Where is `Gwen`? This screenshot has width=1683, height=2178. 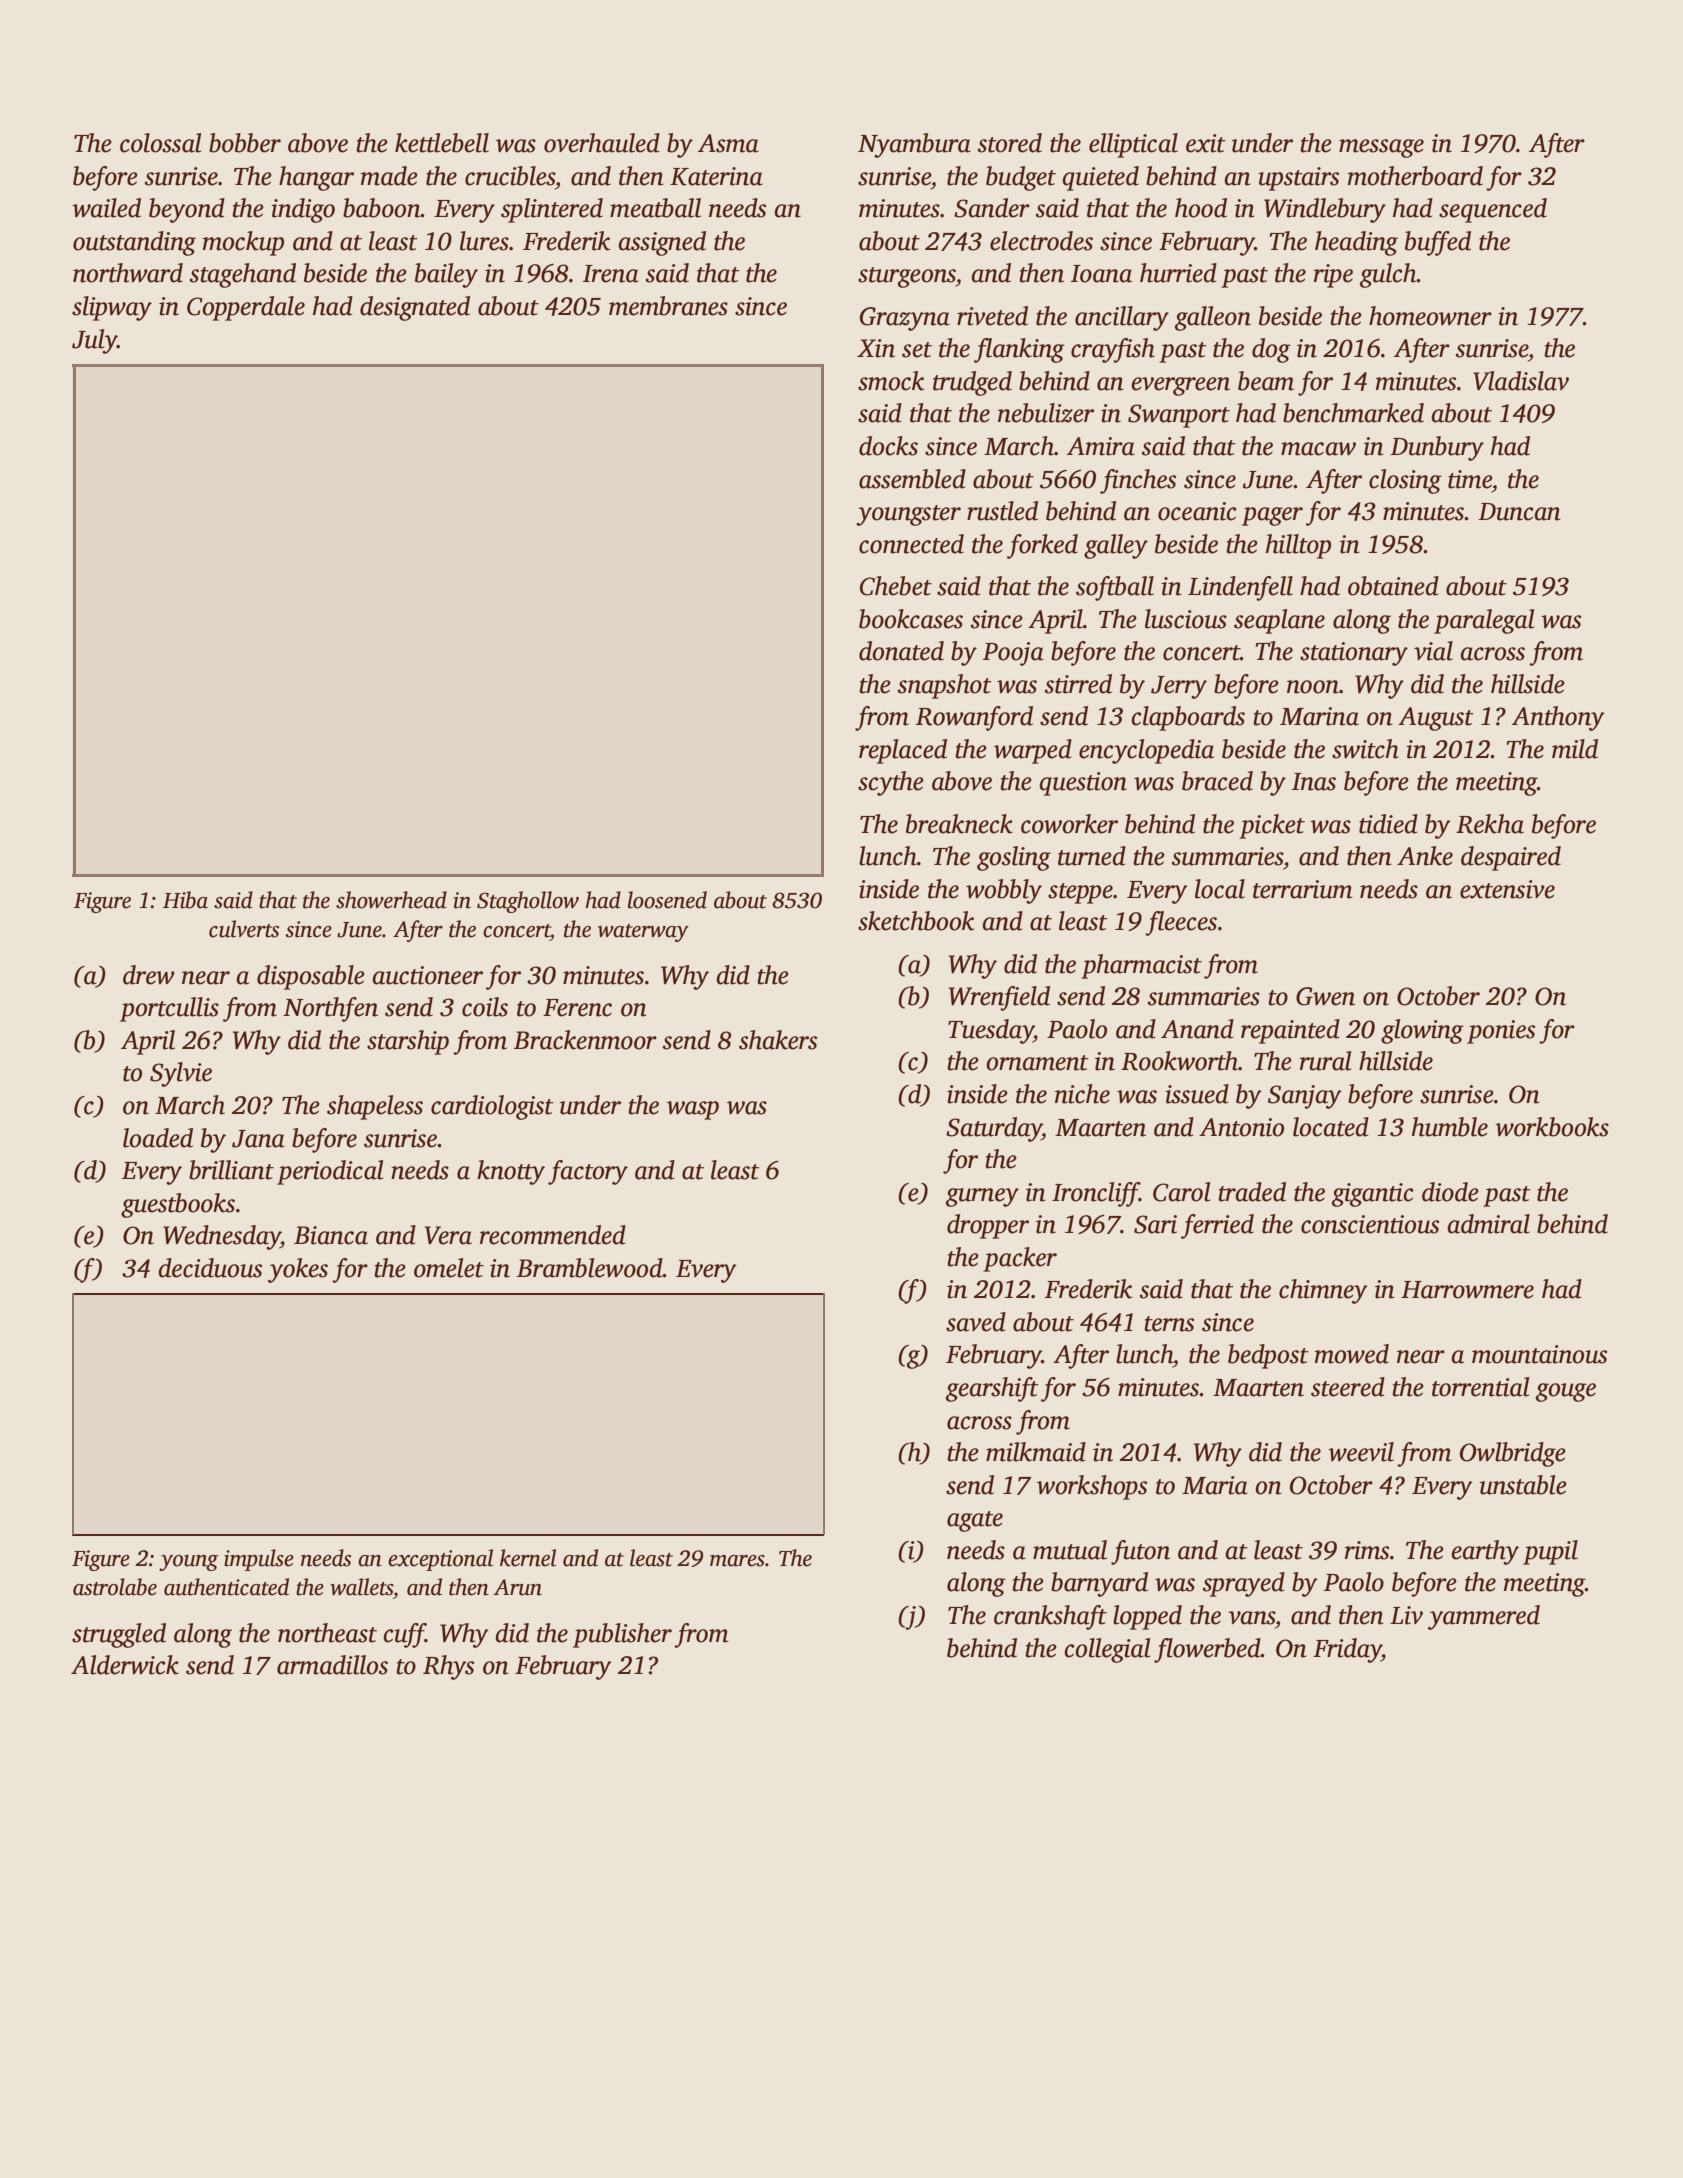 Gwen is located at coordinates (1325, 996).
